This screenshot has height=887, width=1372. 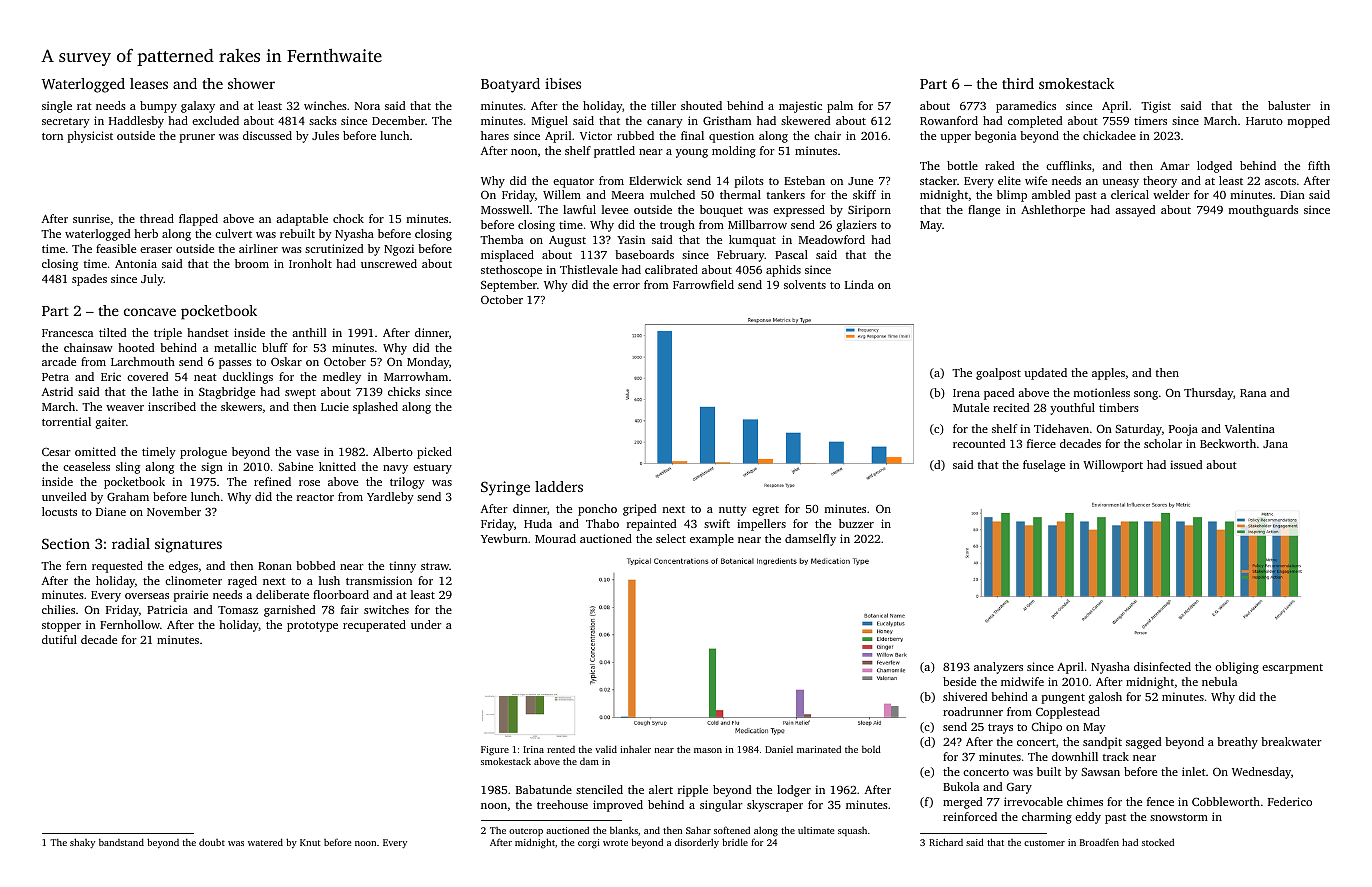 What do you see at coordinates (1044, 466) in the screenshot?
I see `fuselage` at bounding box center [1044, 466].
